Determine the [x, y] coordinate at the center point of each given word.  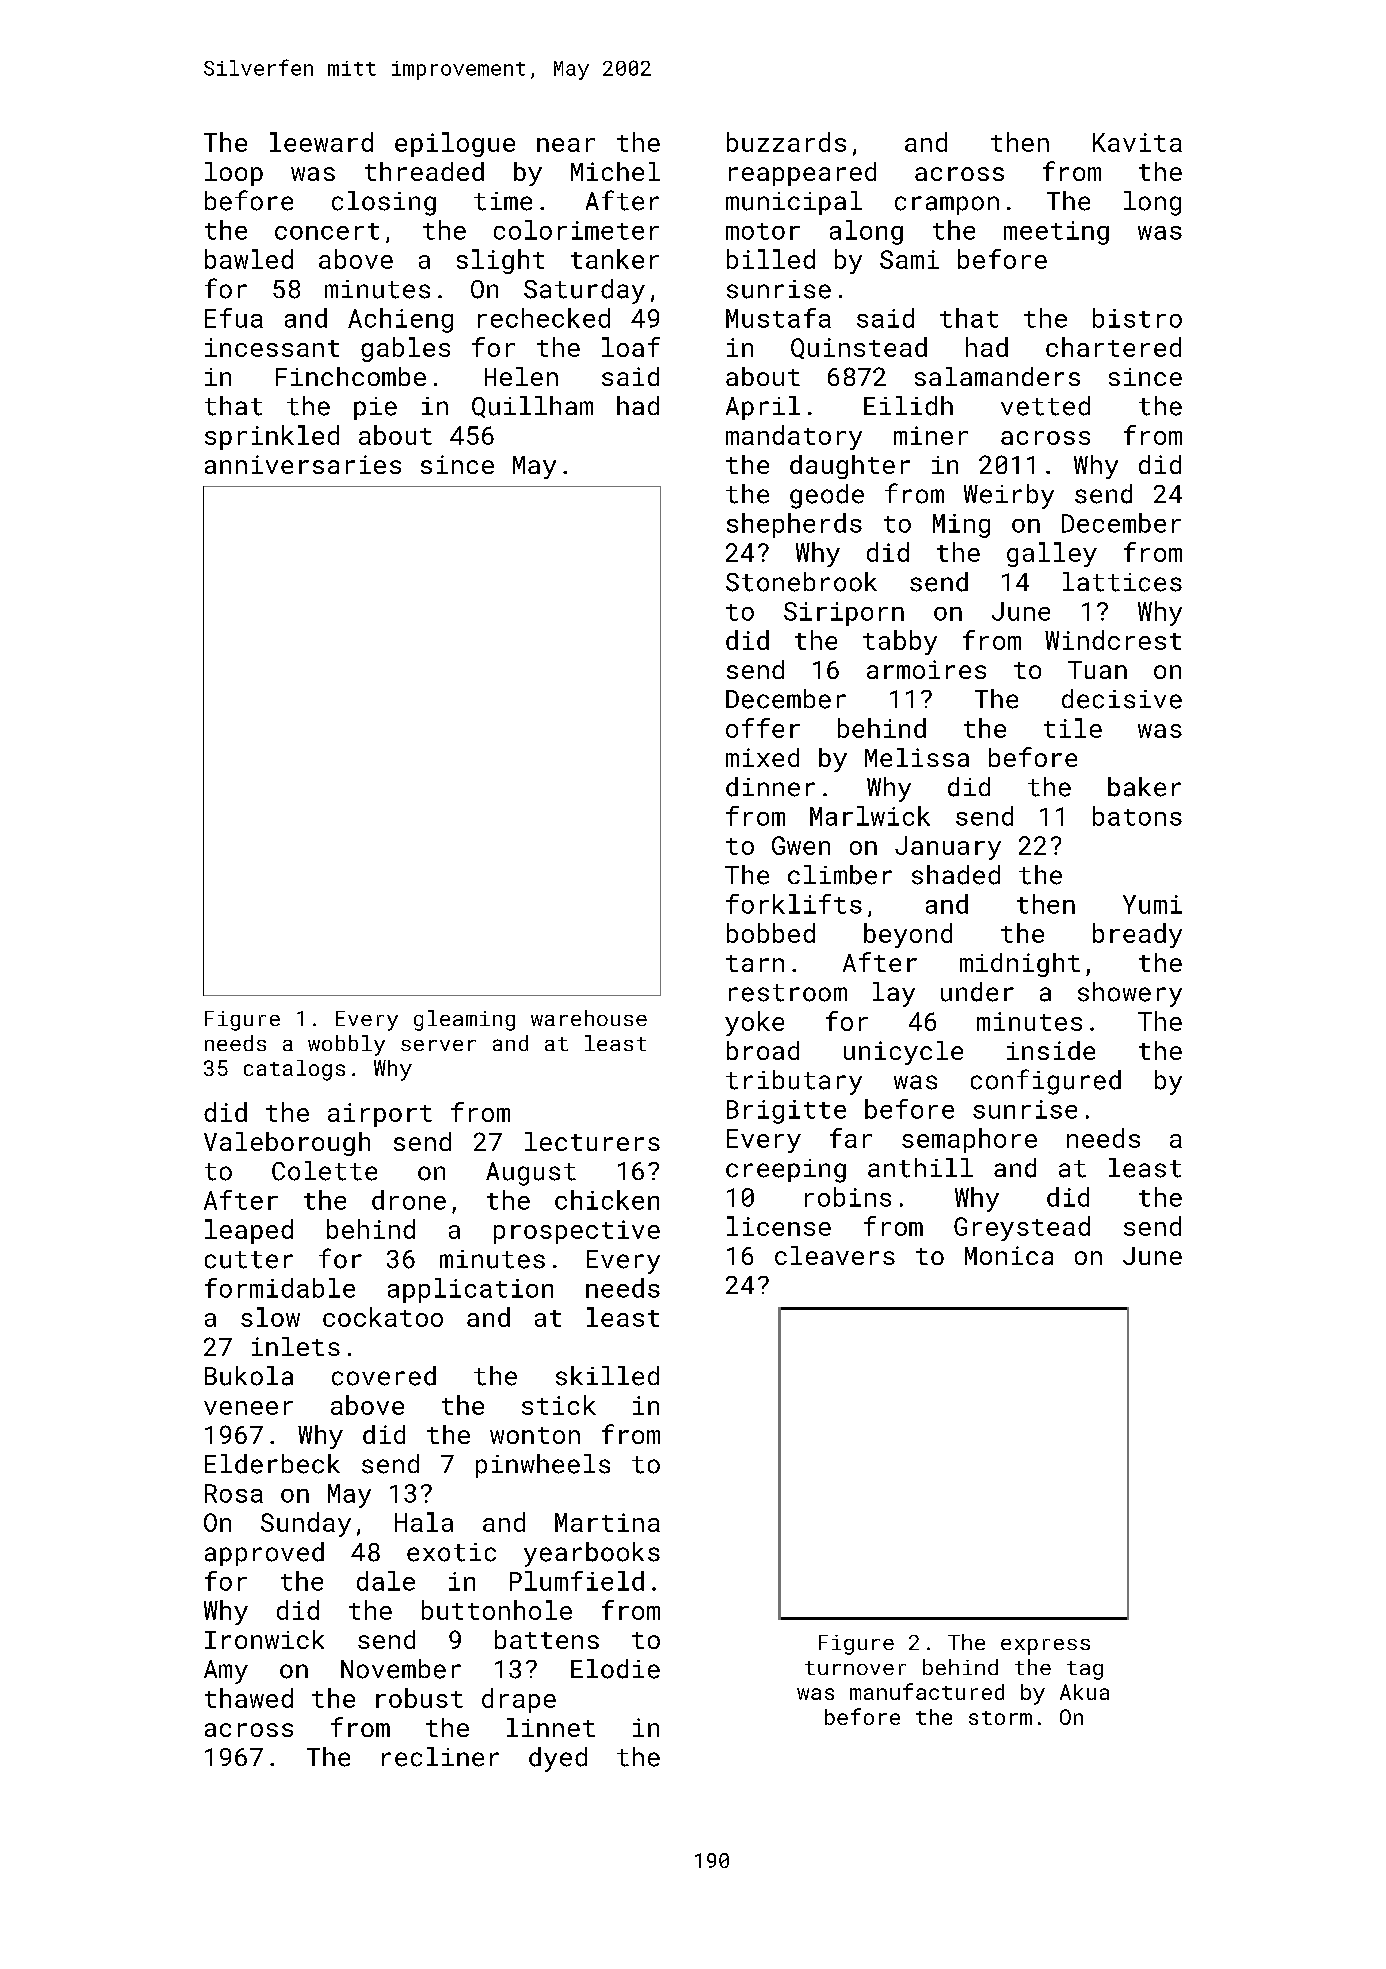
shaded [956, 875]
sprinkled [272, 437]
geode [827, 496]
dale [386, 1581]
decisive [1122, 699]
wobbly [346, 1045]
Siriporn [844, 614]
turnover [855, 1668]
